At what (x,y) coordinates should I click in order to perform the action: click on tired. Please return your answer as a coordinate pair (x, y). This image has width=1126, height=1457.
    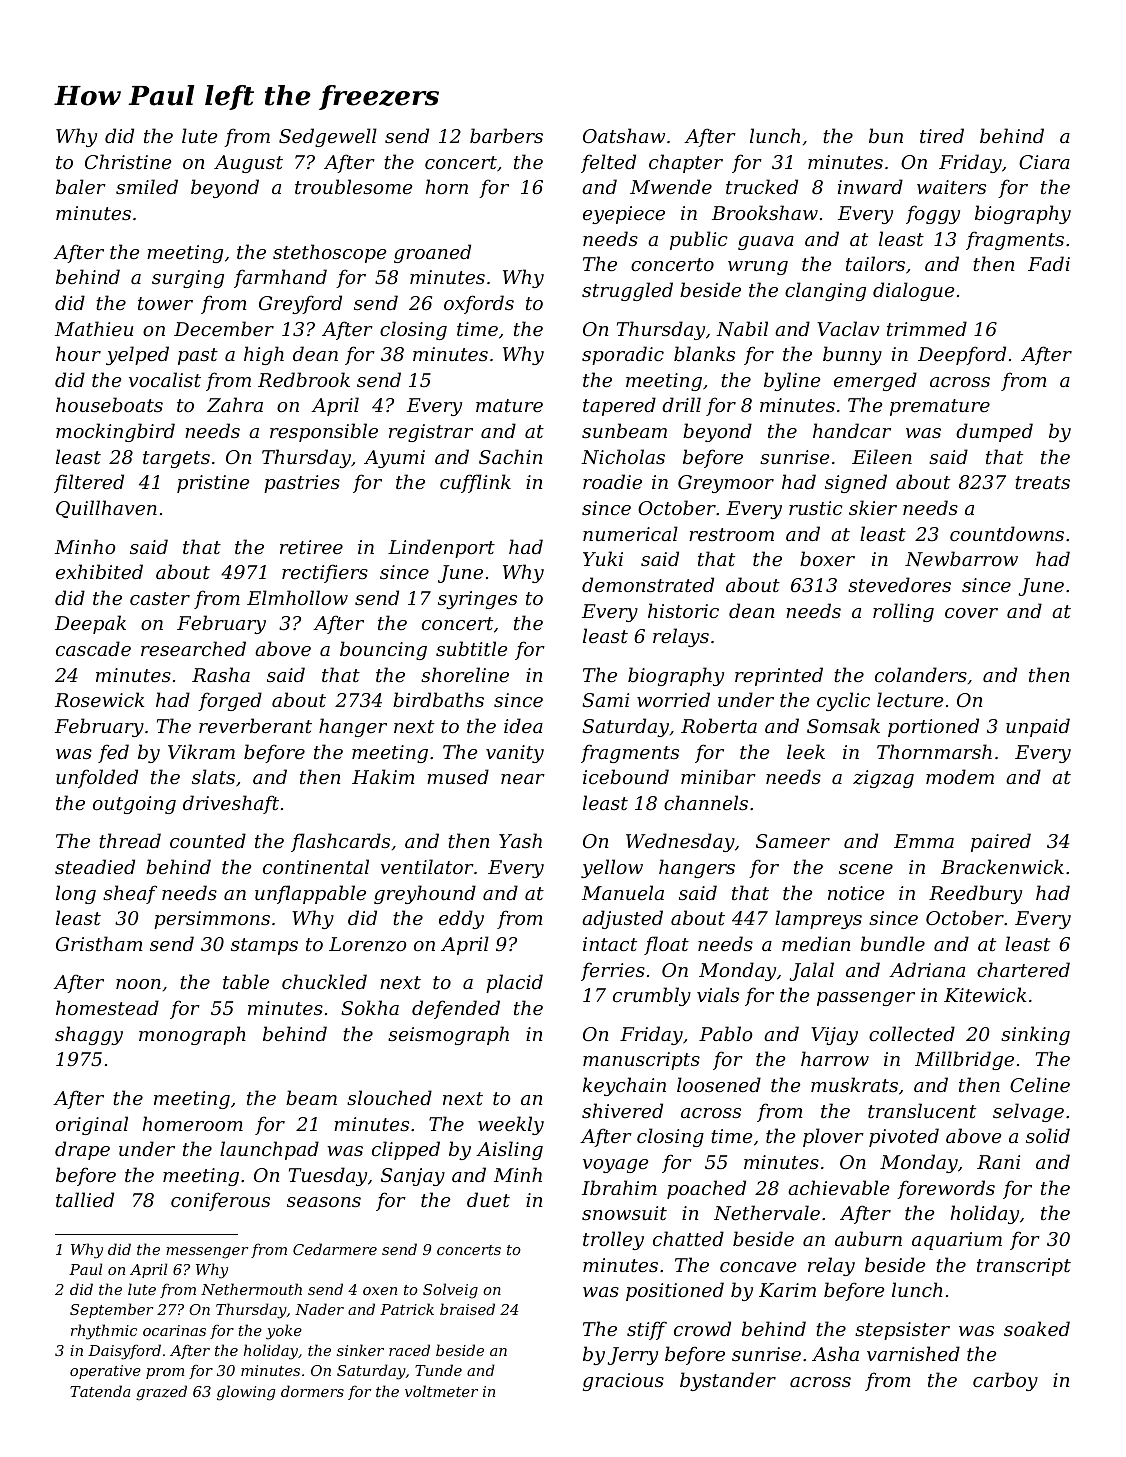
    Looking at the image, I should click on (942, 135).
